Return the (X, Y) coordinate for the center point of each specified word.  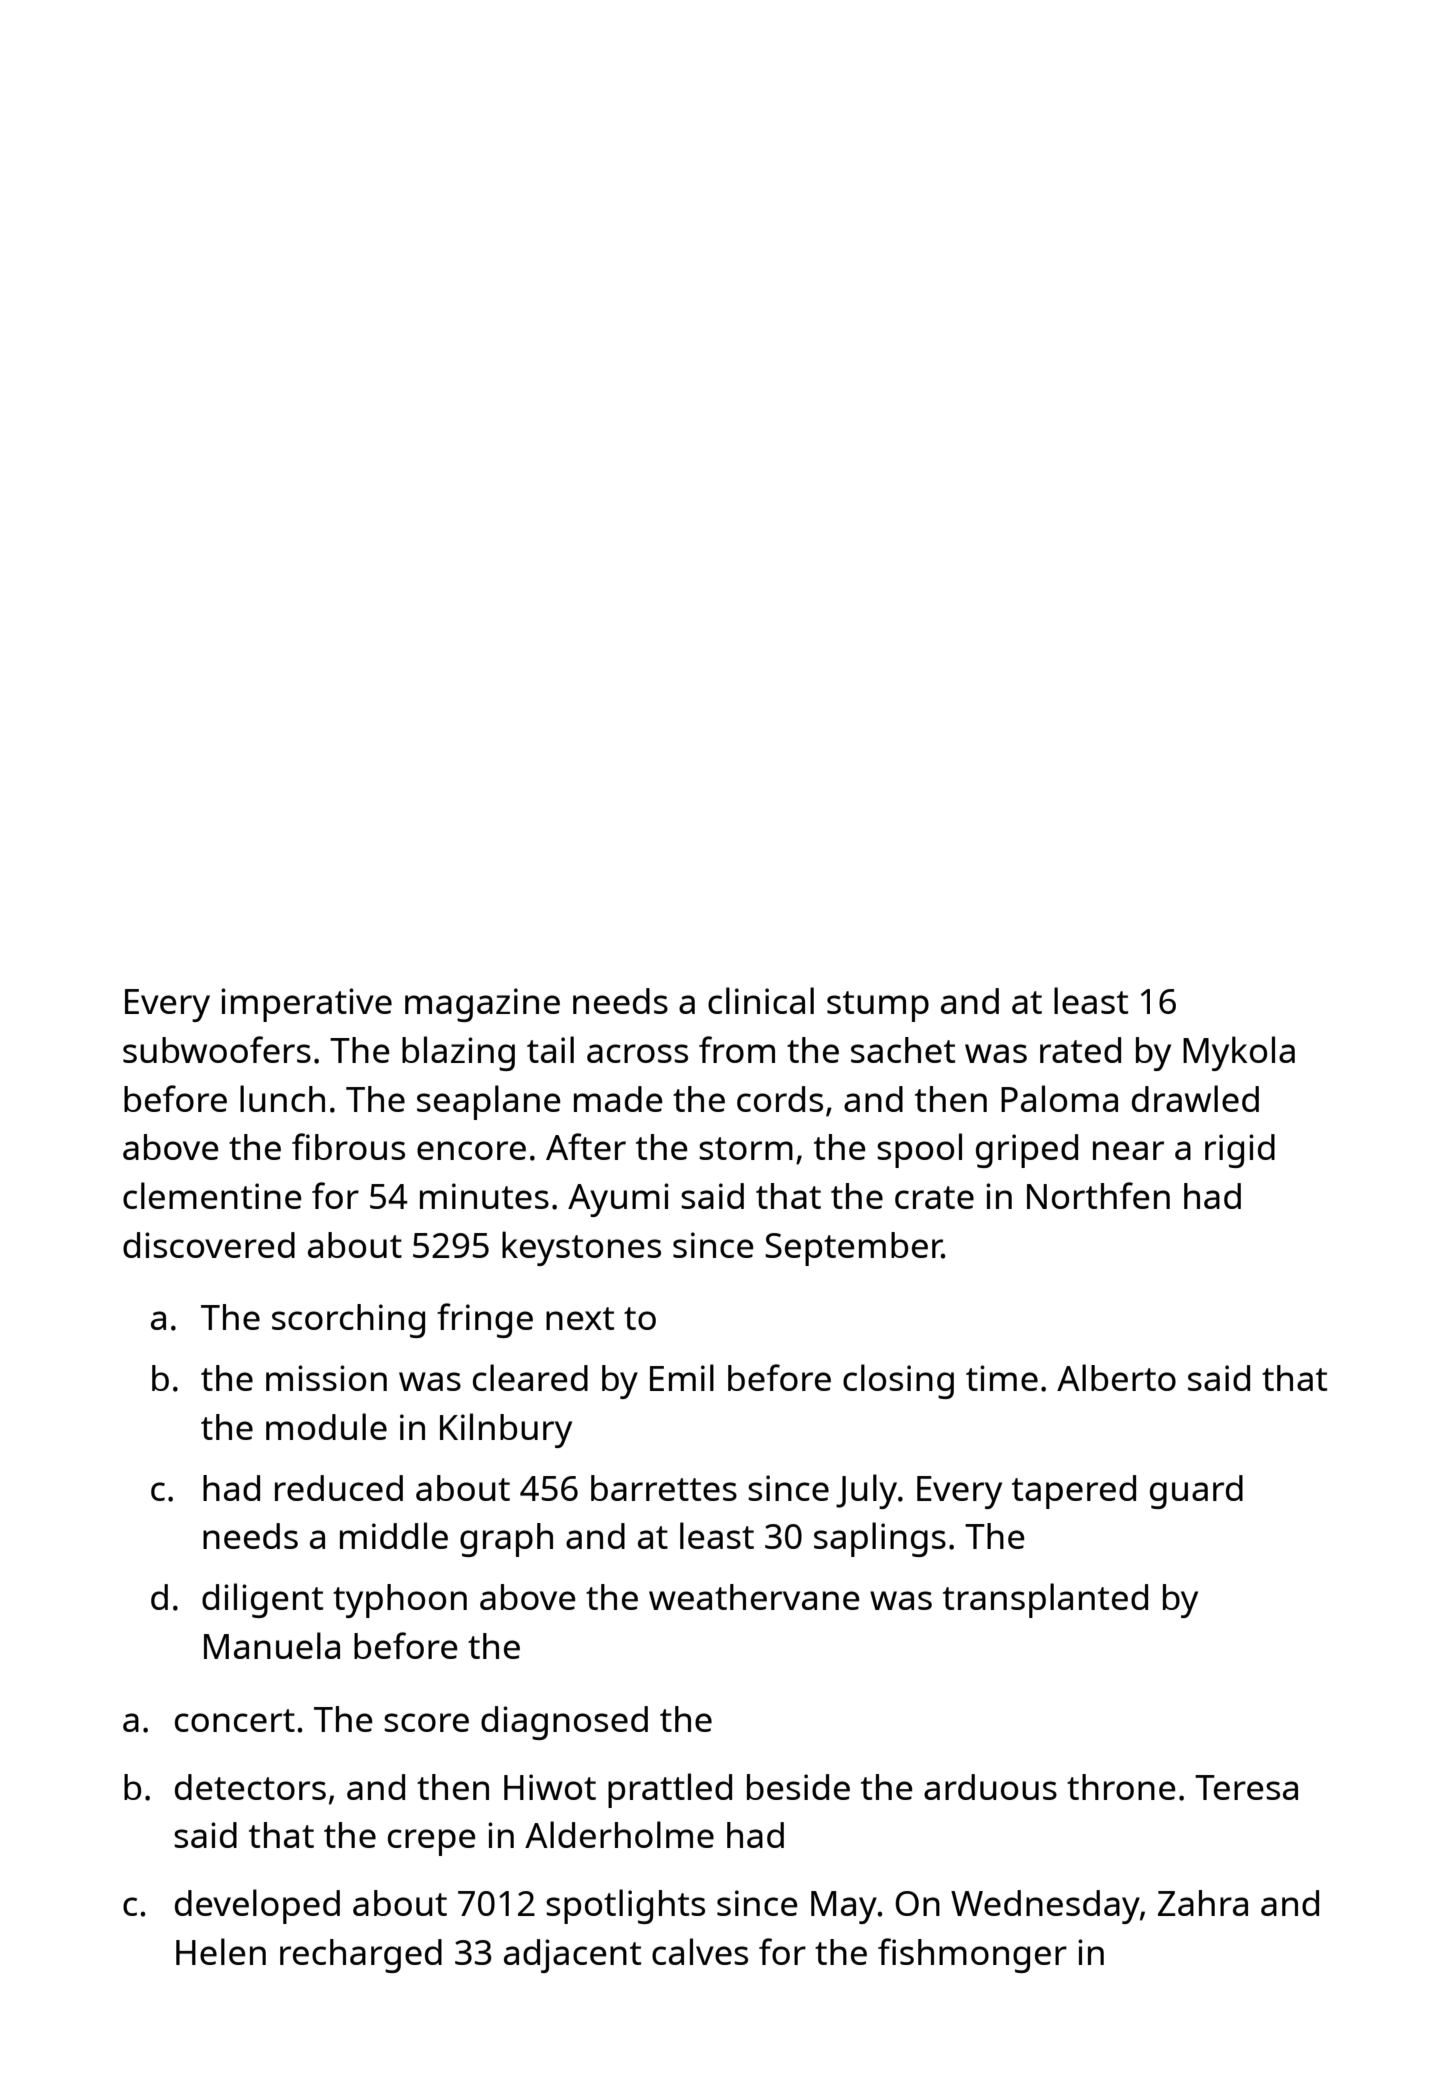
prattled (670, 1790)
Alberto (1116, 1377)
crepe (431, 1842)
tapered (1074, 1492)
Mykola (1239, 1053)
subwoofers (217, 1049)
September (853, 1249)
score (426, 1722)
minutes (484, 1196)
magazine (482, 1005)
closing (898, 1381)
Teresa (1246, 1787)
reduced (339, 1488)
